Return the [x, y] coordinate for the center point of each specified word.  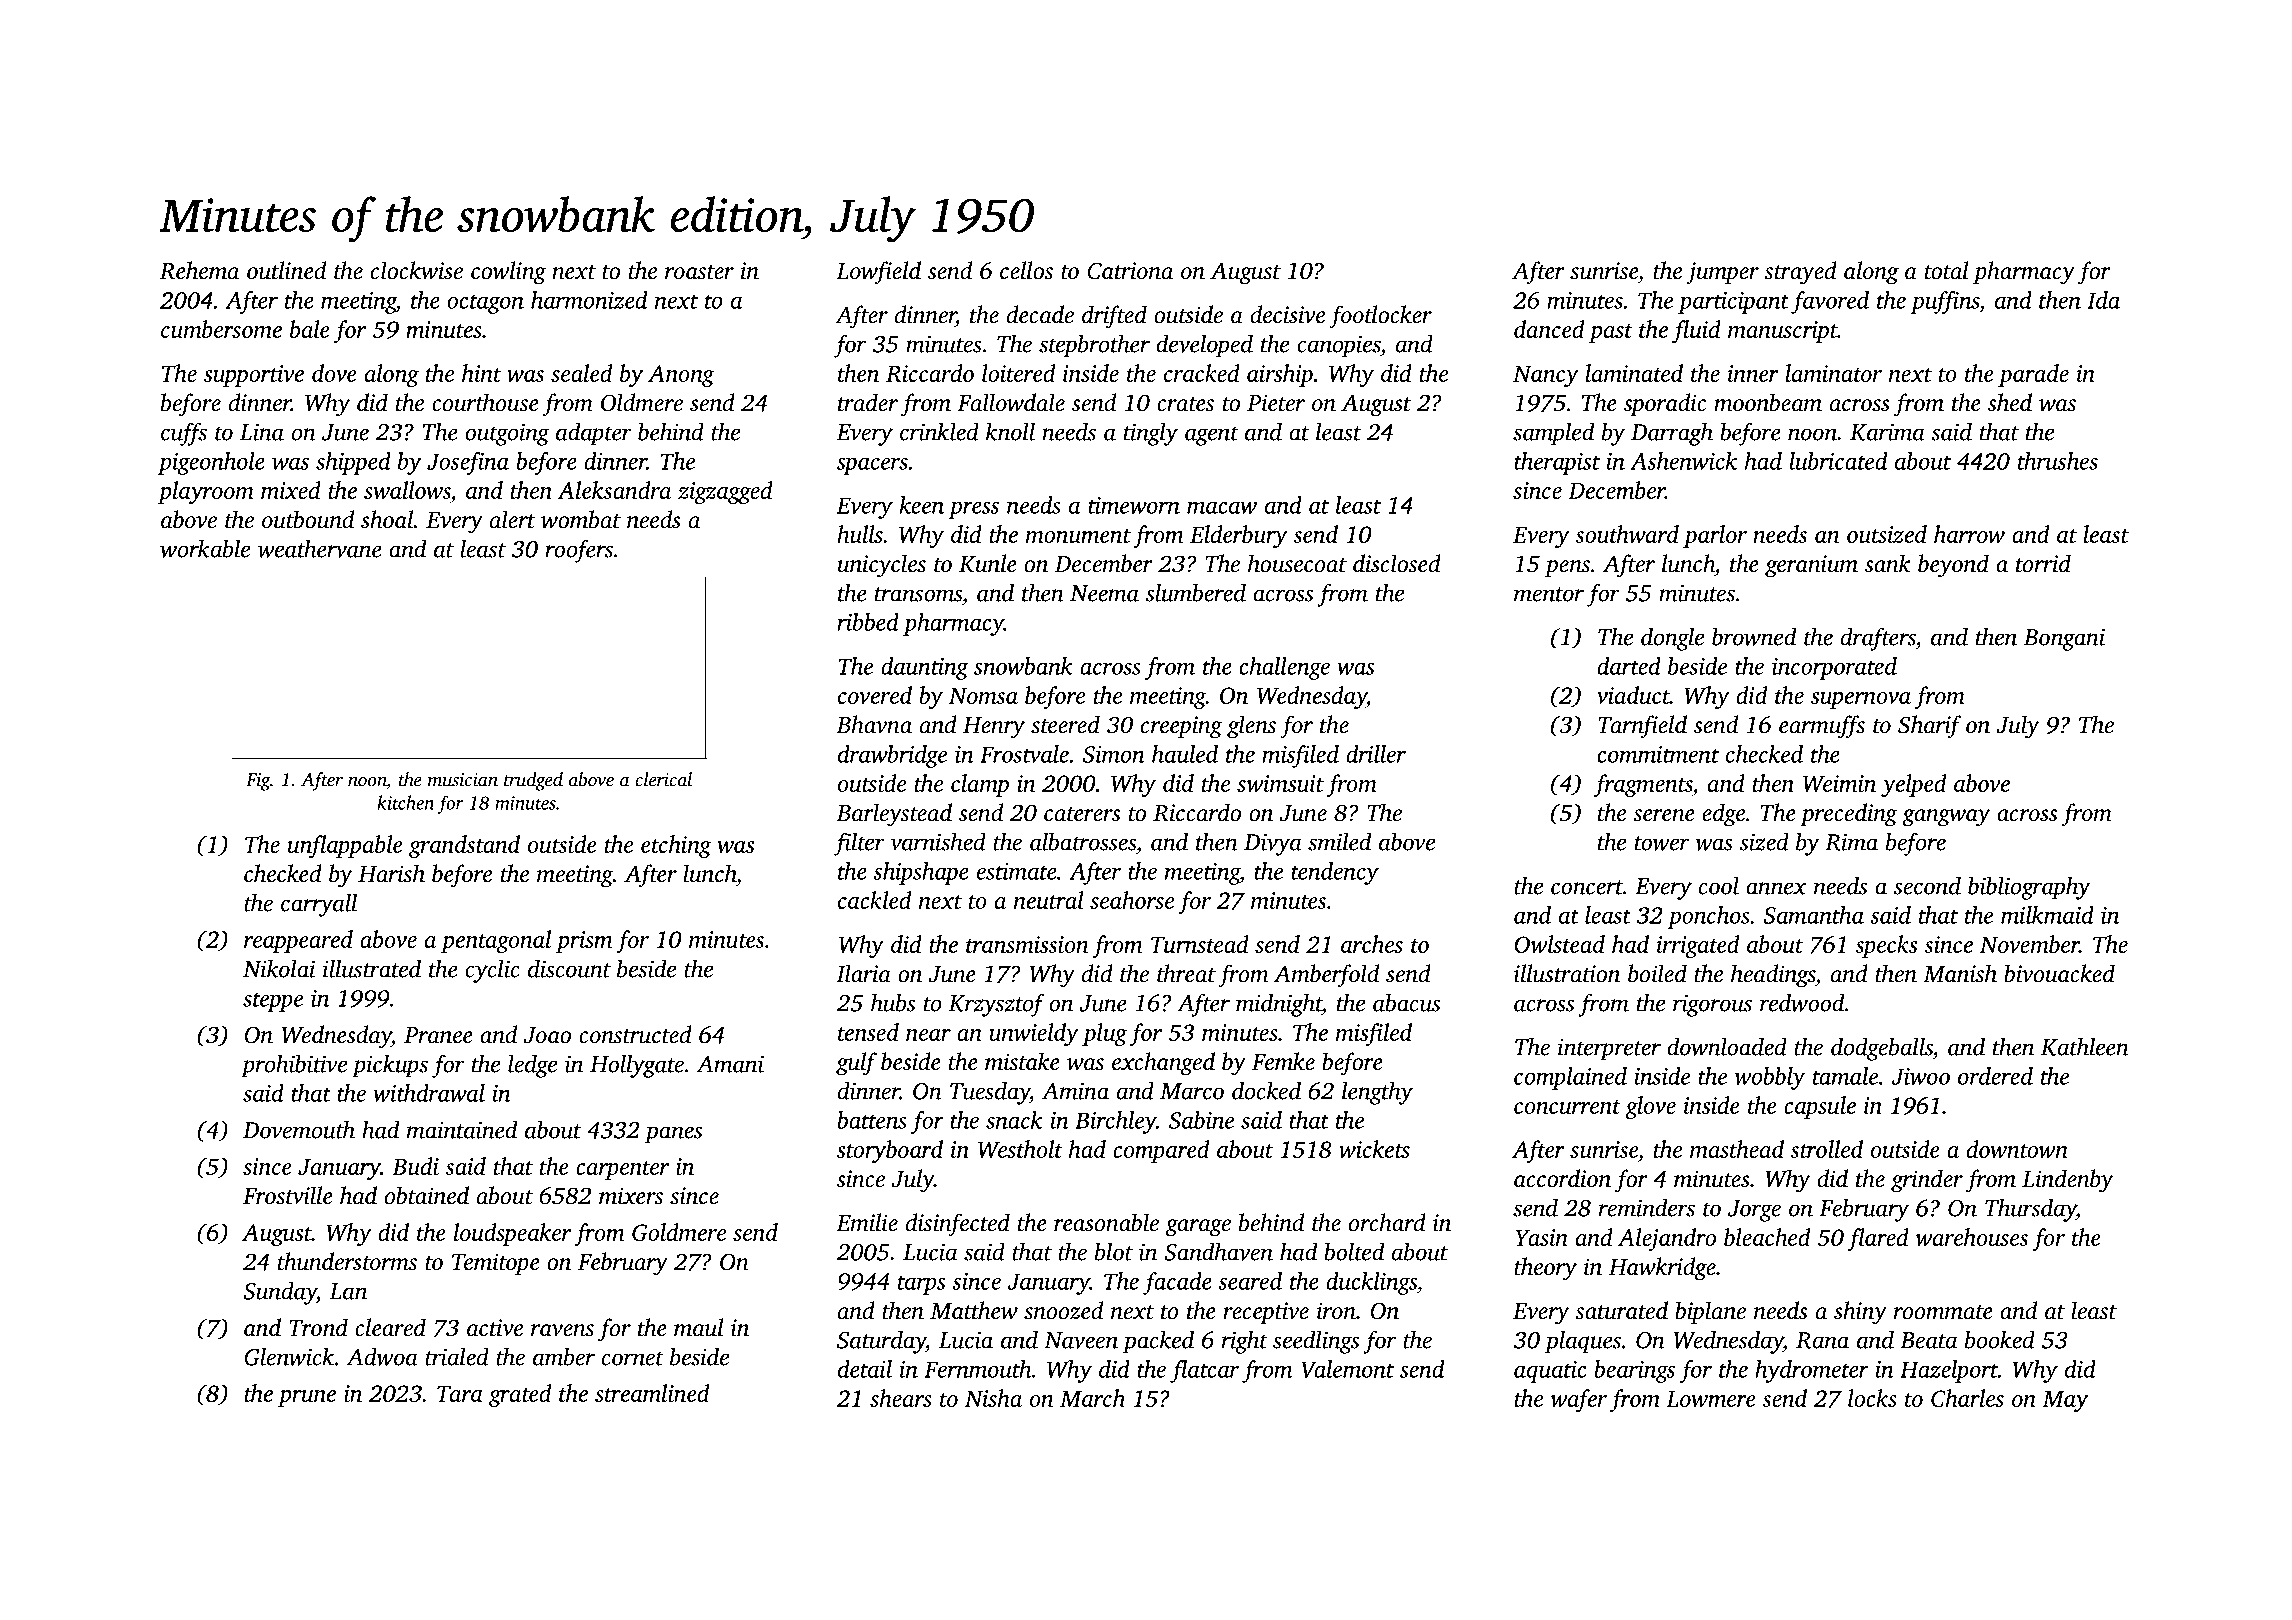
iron [1336, 1311]
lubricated [1838, 461]
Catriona [1130, 271]
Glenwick [289, 1356]
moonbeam [1768, 402]
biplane [1710, 1312]
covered [875, 695]
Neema [1104, 593]
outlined [286, 270]
